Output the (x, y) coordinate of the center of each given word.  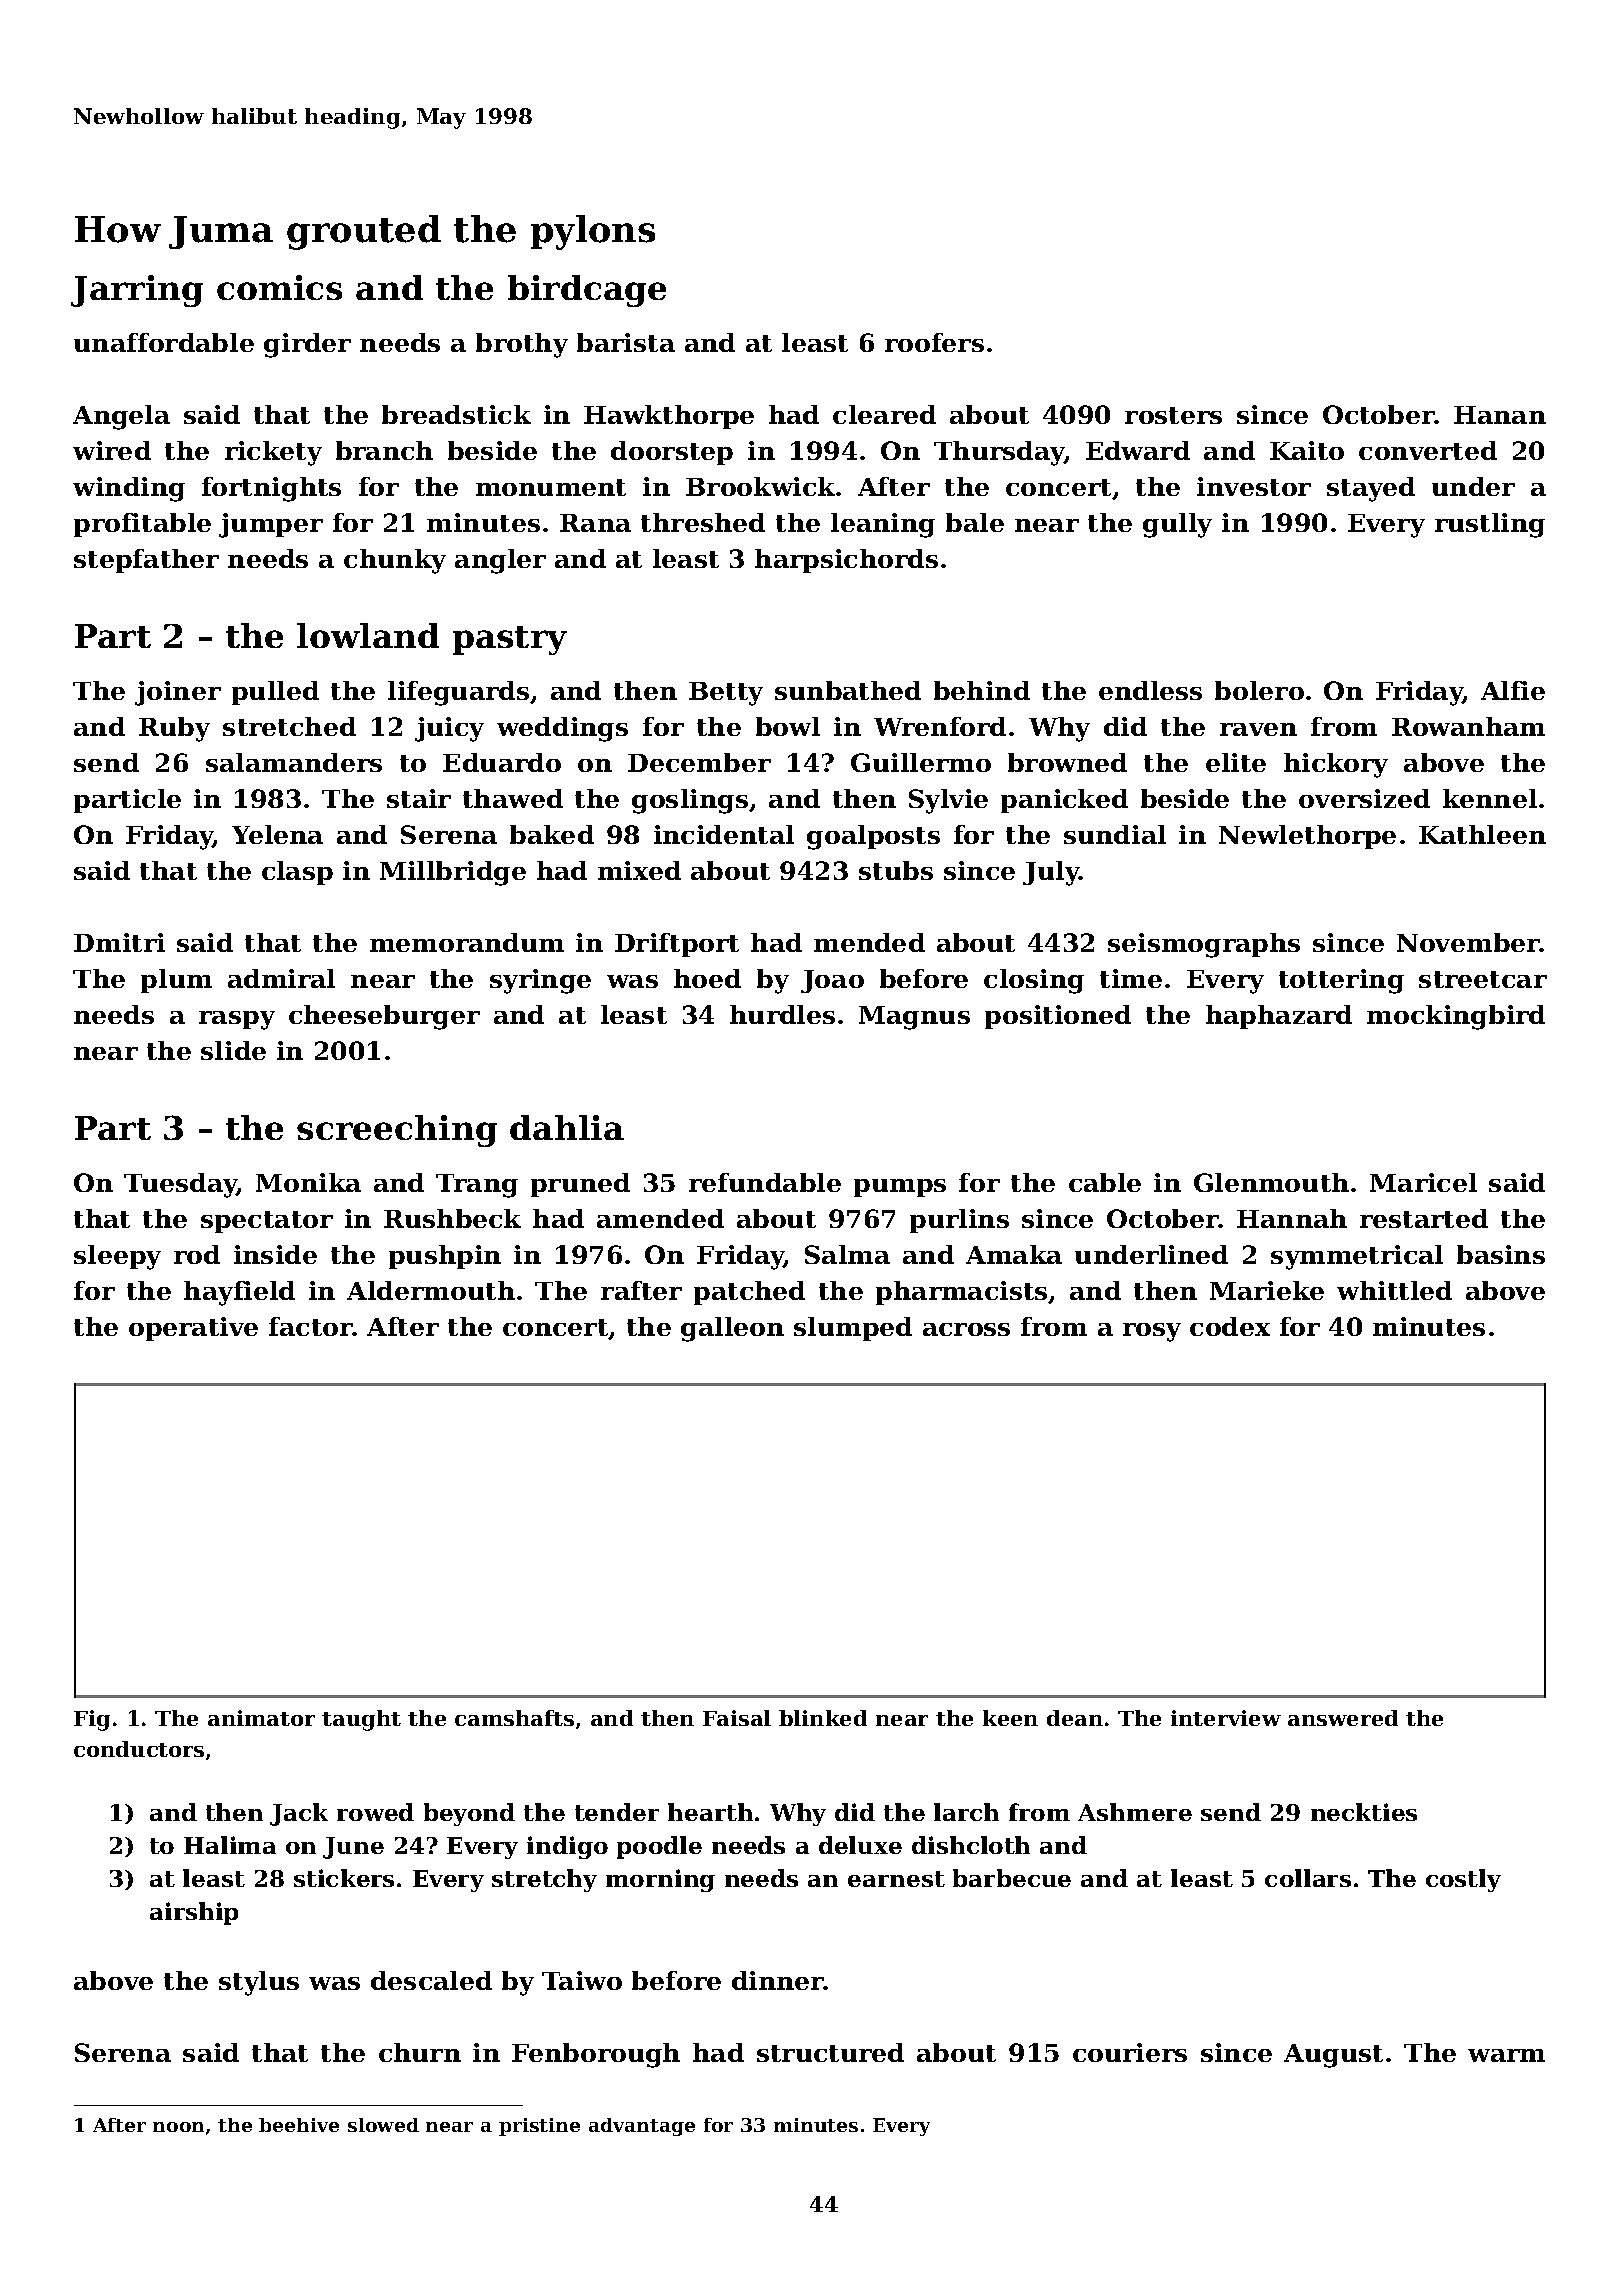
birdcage (587, 291)
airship (194, 1913)
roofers (934, 342)
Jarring (137, 291)
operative (193, 1329)
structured (830, 2052)
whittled (1394, 1290)
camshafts (514, 1718)
